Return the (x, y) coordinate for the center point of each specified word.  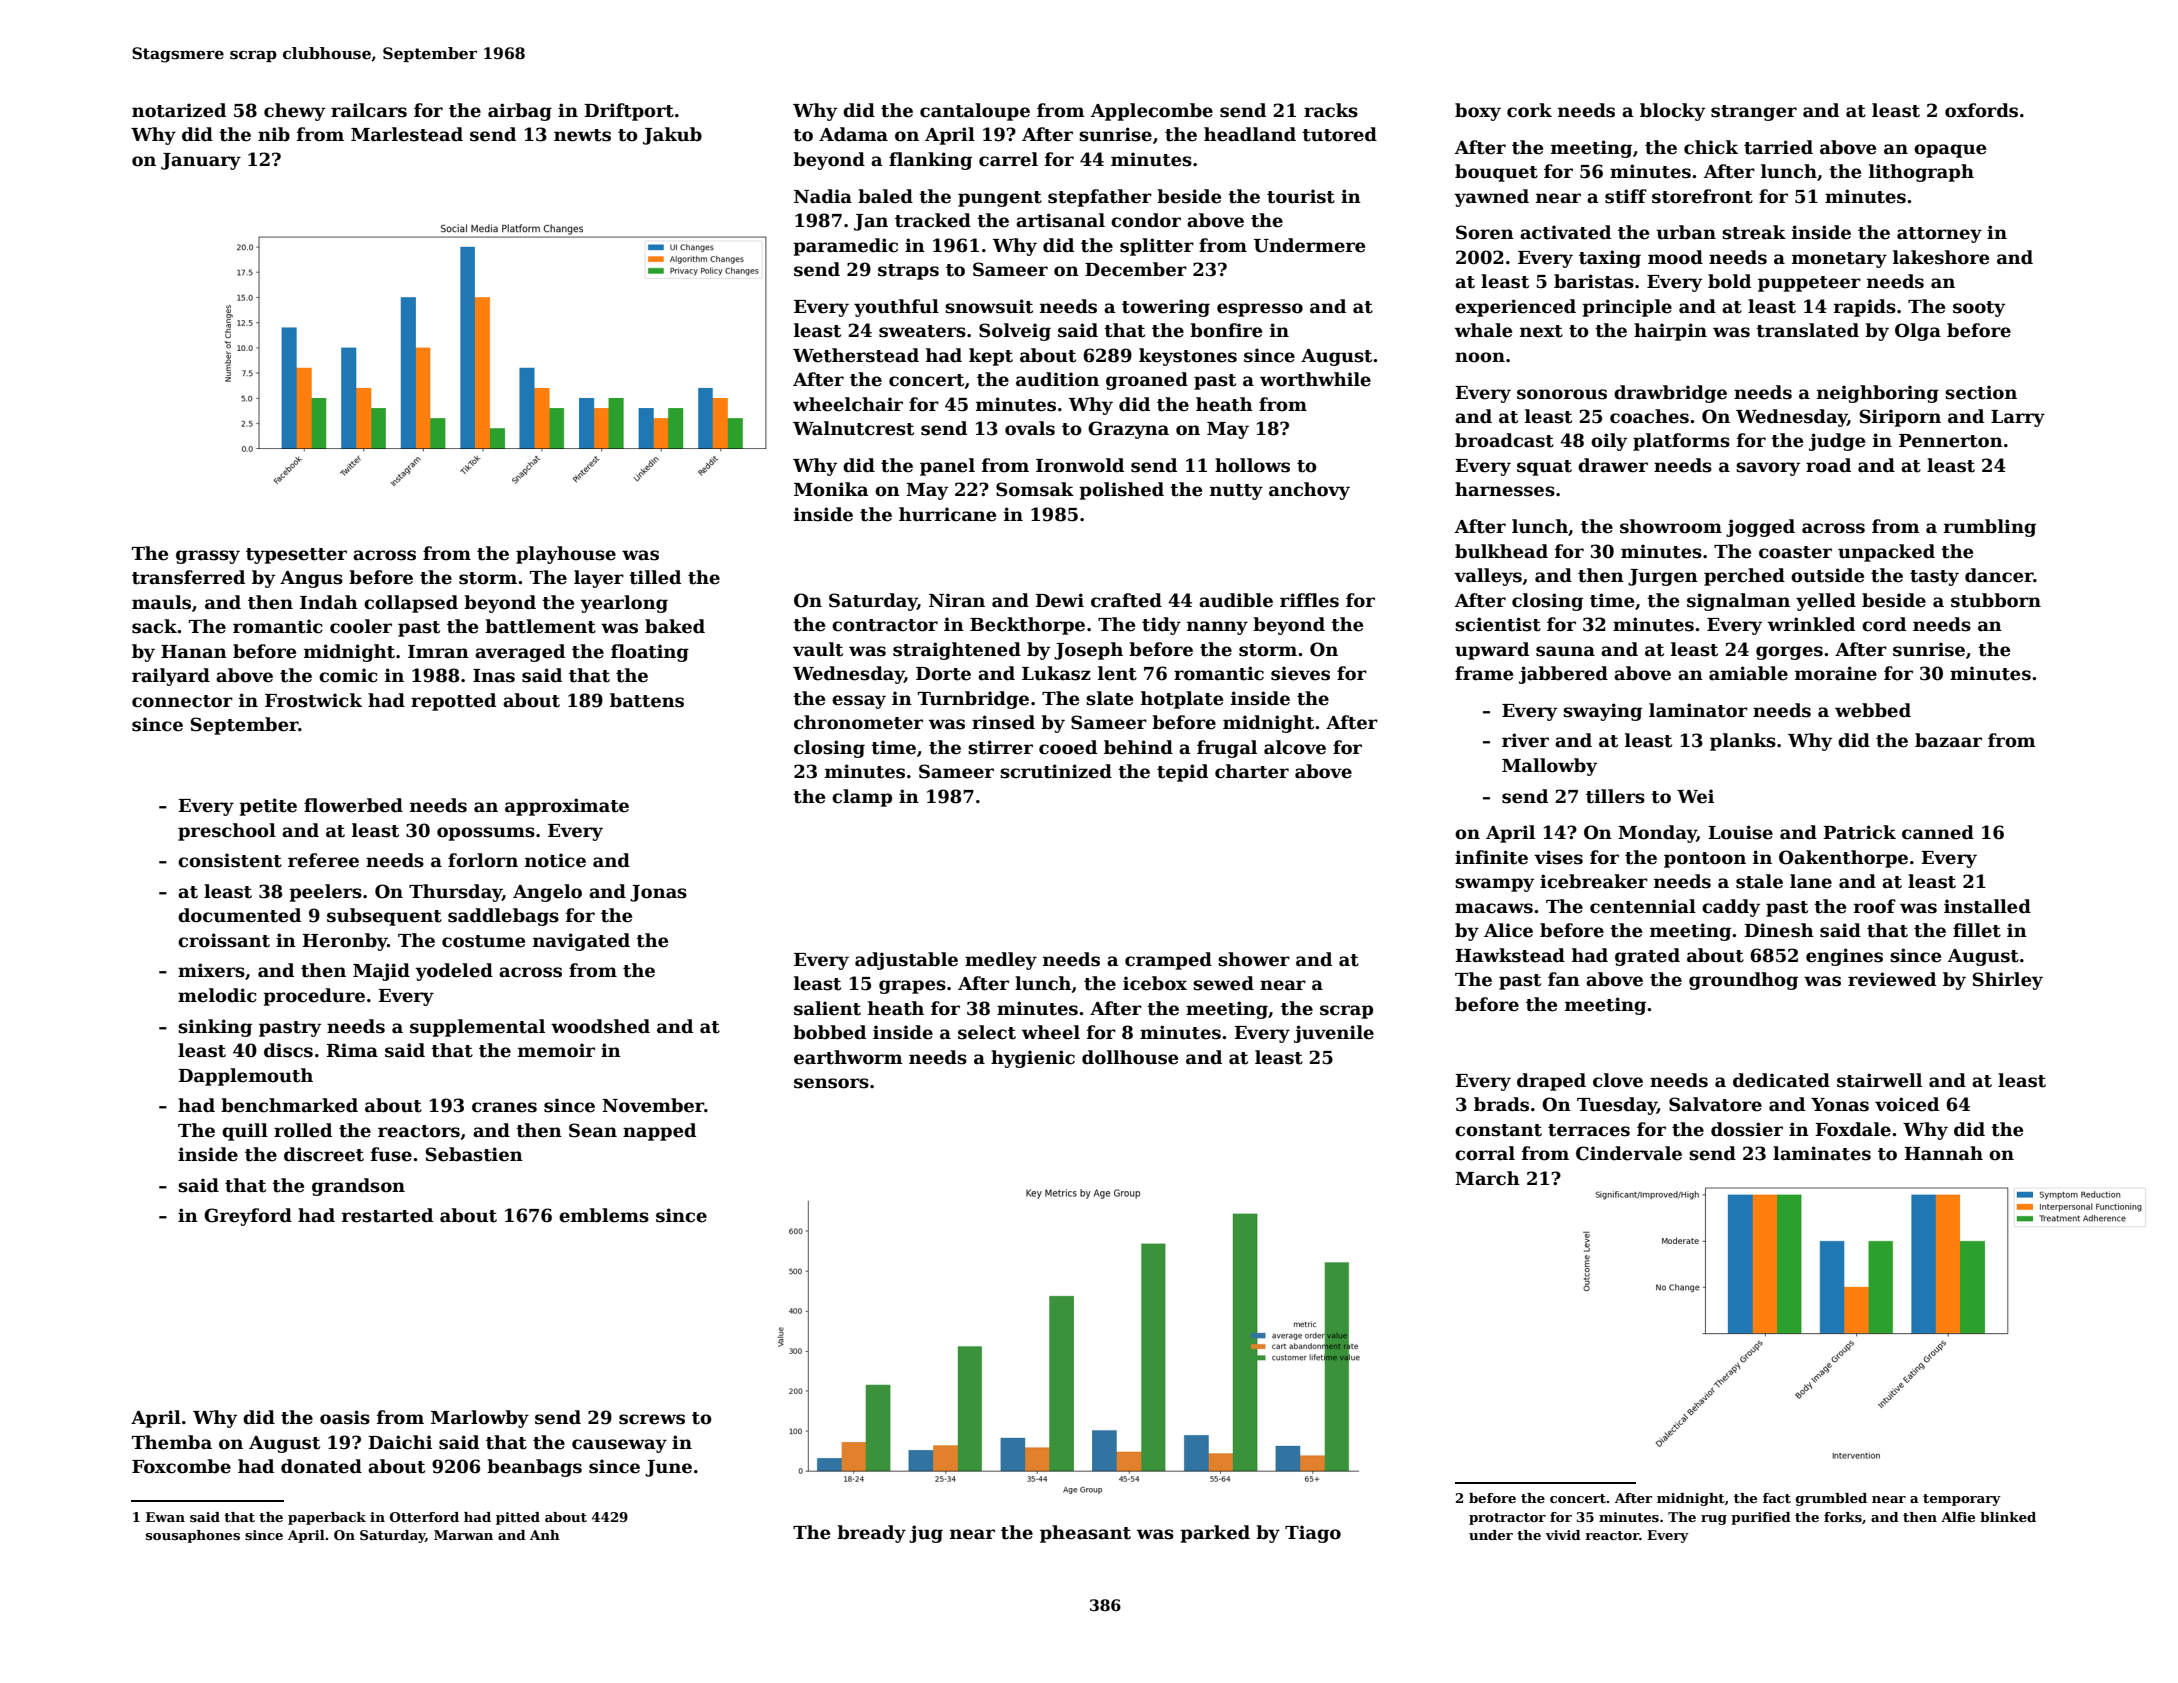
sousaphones (193, 1536)
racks (1331, 110)
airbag (520, 112)
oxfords (1981, 110)
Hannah (1943, 1153)
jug (926, 1534)
